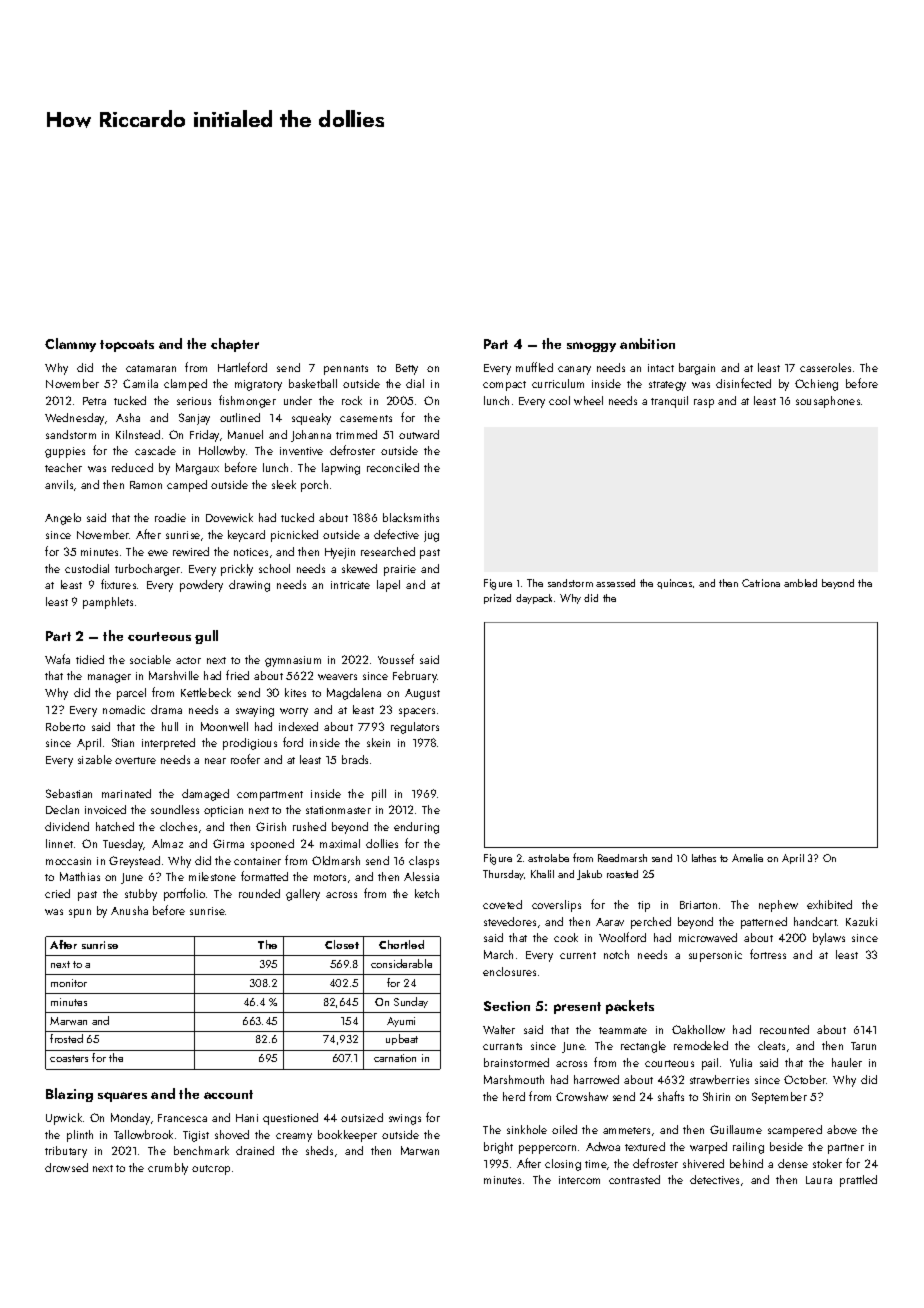 The image size is (924, 1308). What do you see at coordinates (502, 1046) in the screenshot?
I see `currants` at bounding box center [502, 1046].
